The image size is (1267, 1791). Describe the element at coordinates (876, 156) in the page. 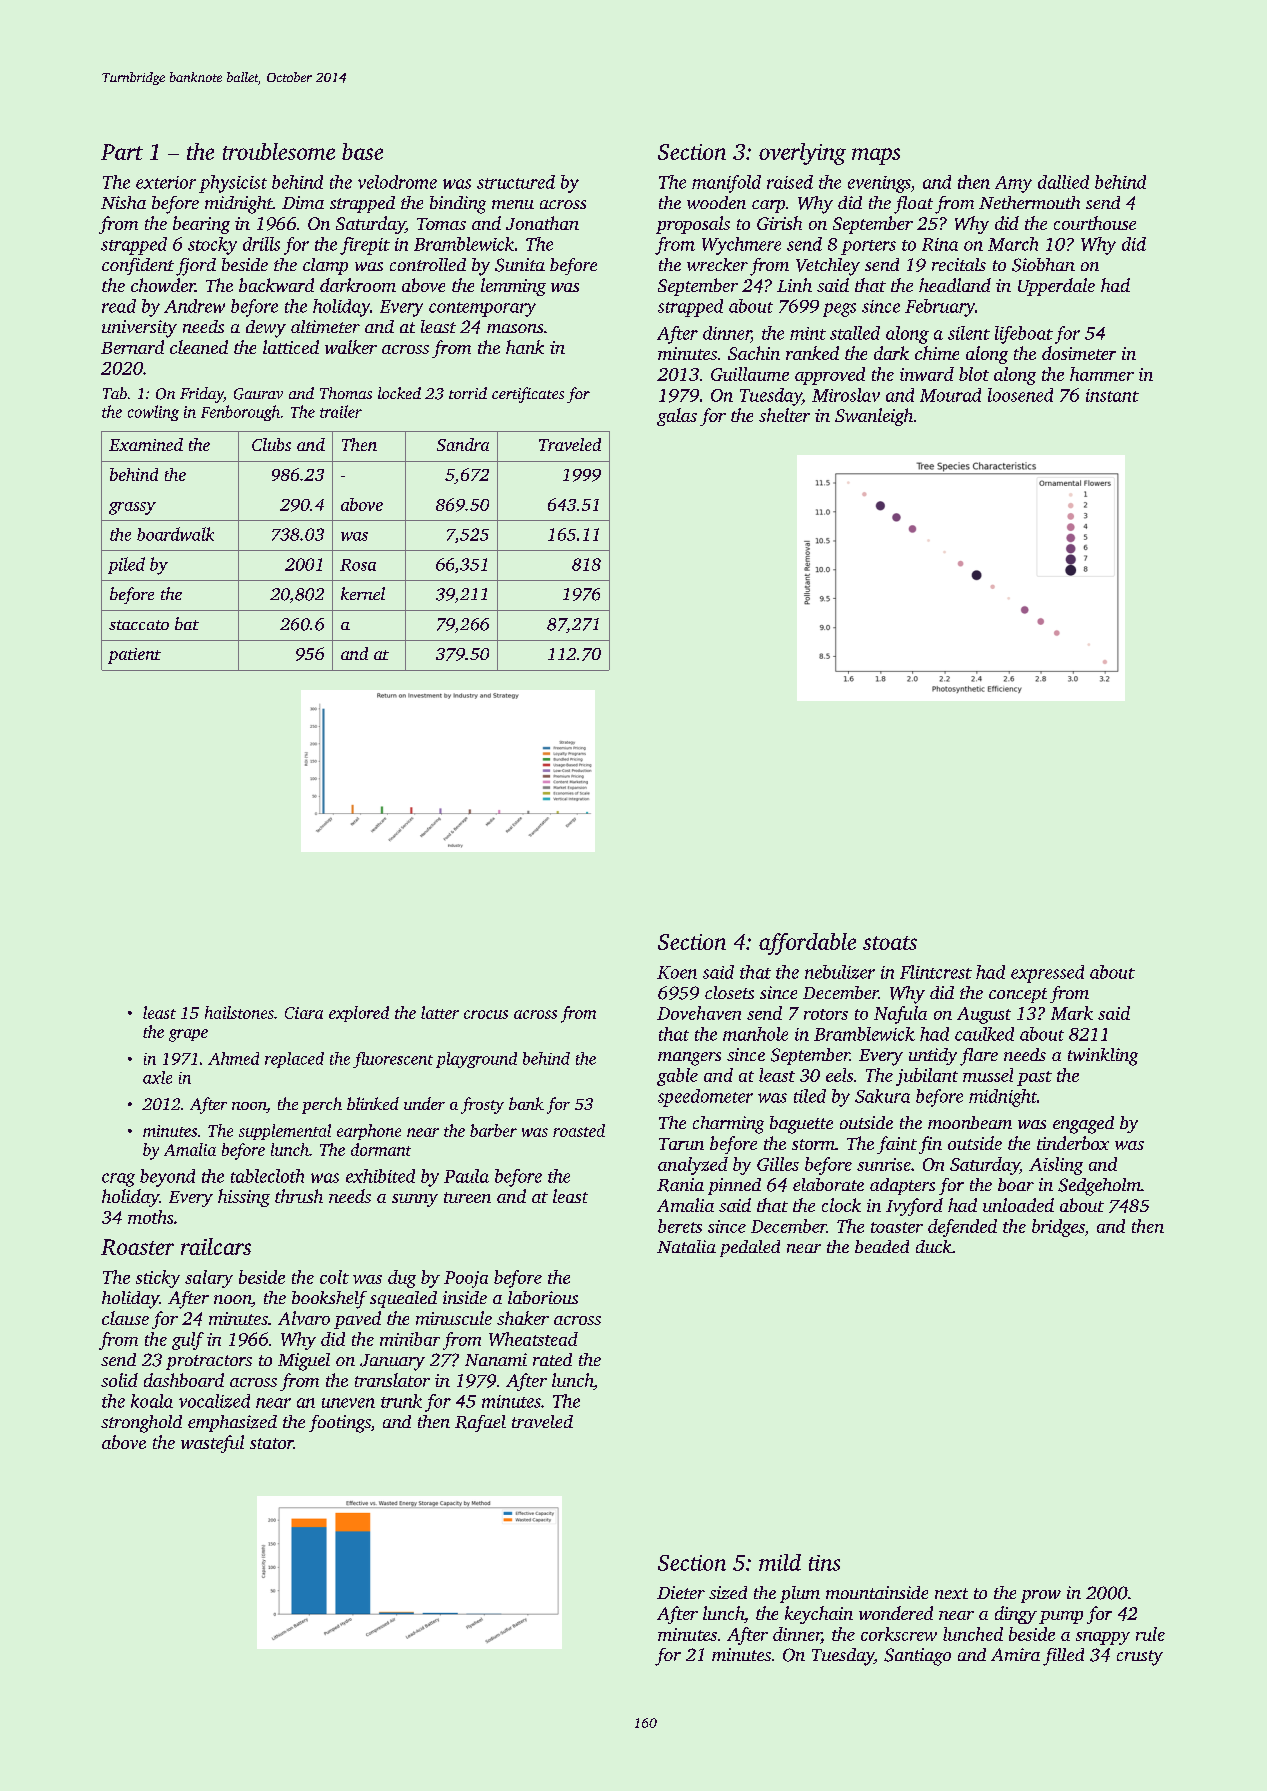

I see `maps` at that location.
